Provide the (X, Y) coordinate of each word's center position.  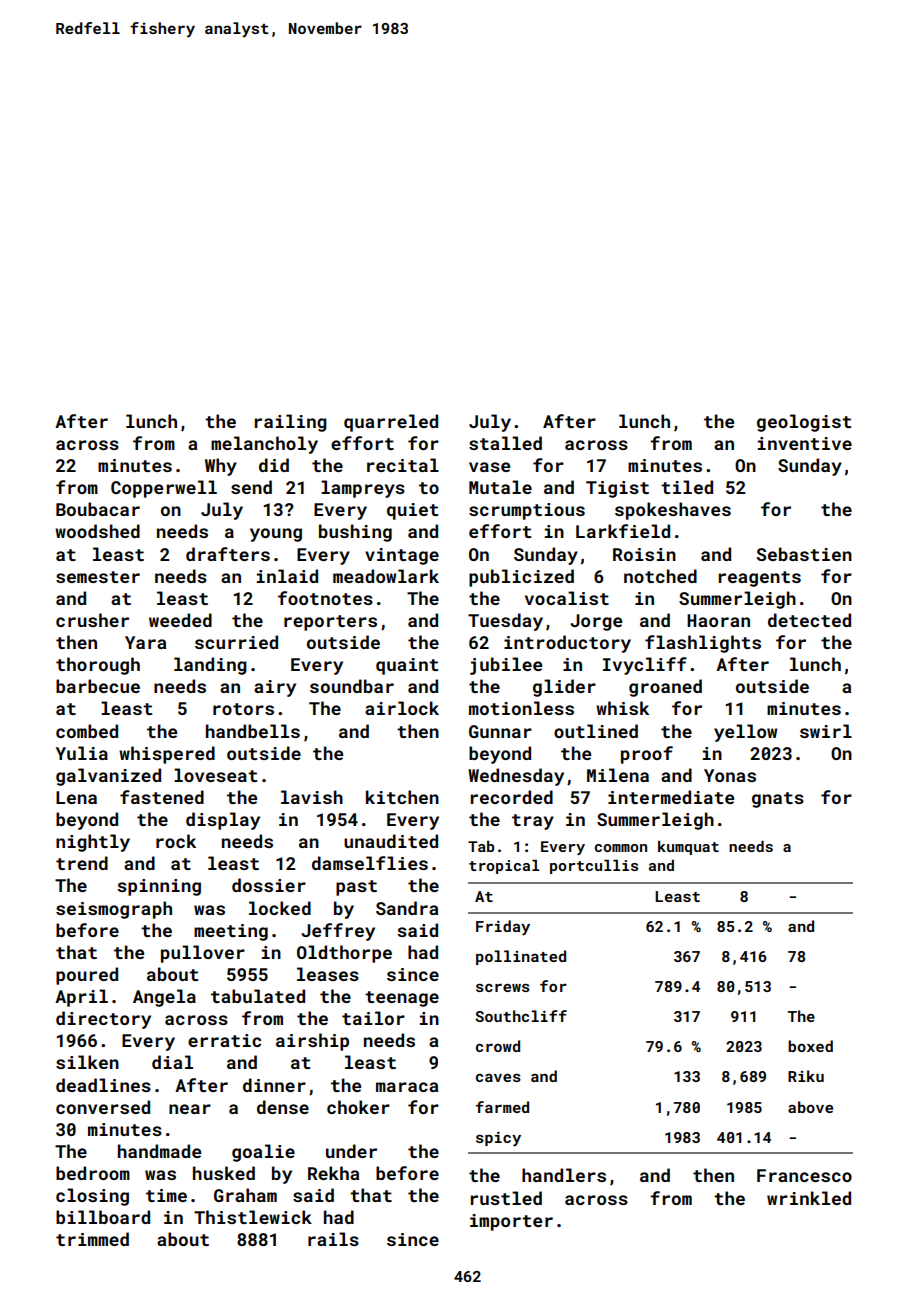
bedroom (93, 1173)
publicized (521, 578)
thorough (98, 666)
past (356, 888)
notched (660, 576)
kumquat (688, 848)
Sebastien (804, 554)
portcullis (594, 866)
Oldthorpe (344, 954)
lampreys (363, 489)
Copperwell (164, 489)
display (223, 821)
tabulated (258, 996)
